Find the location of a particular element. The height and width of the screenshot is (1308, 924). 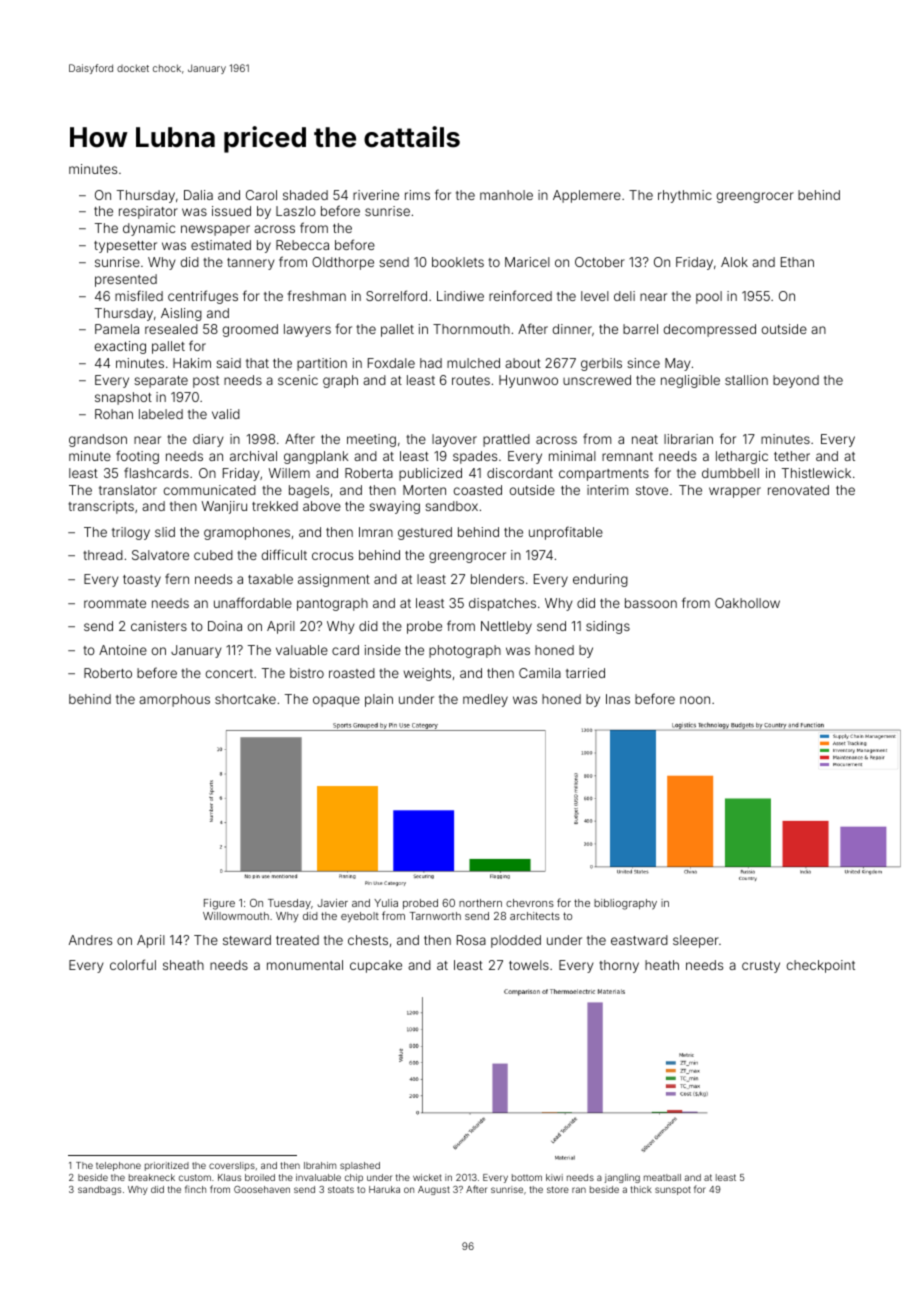

thorny is located at coordinates (619, 966).
